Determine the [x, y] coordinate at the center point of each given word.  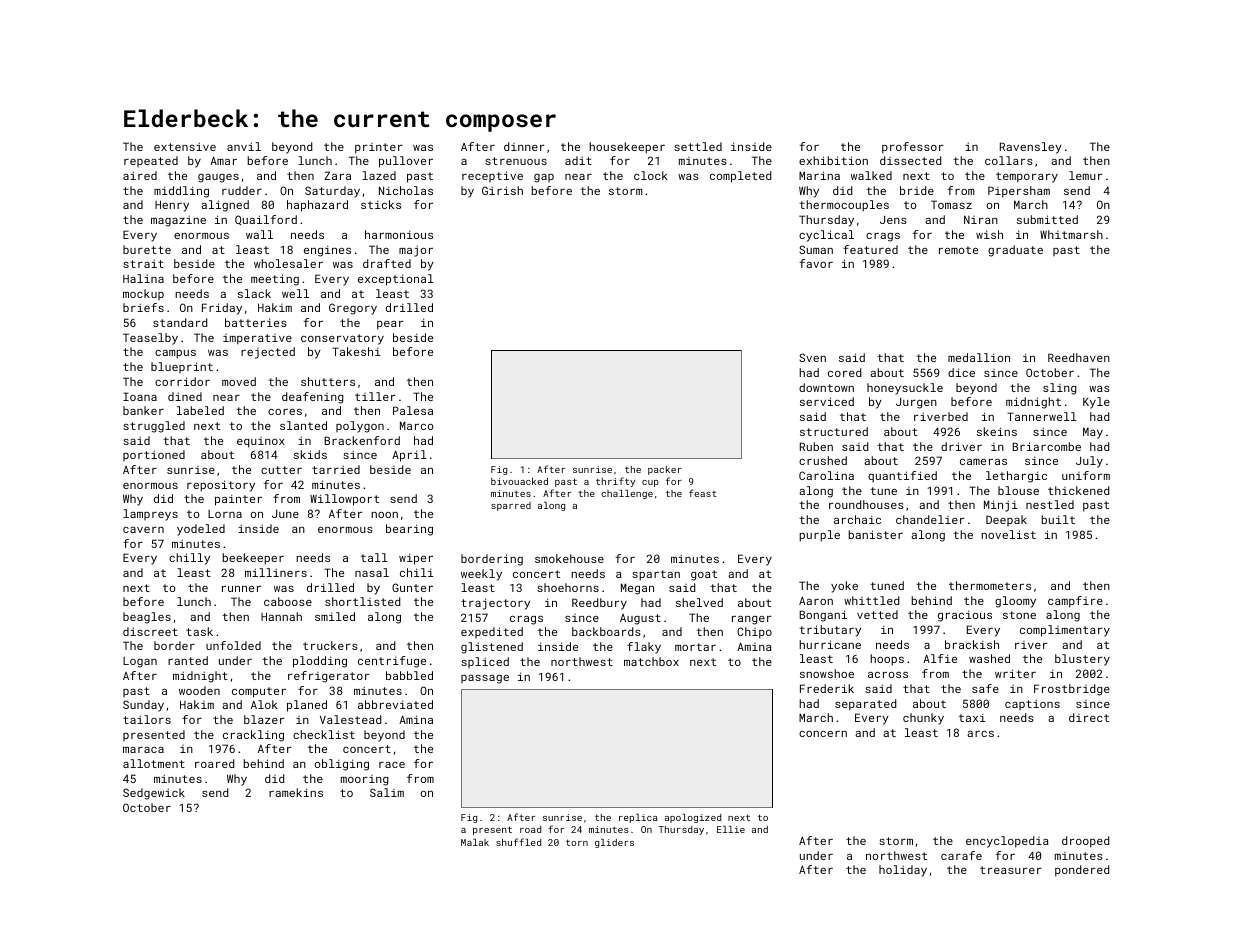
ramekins [296, 792]
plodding [320, 662]
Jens [893, 219]
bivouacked [519, 481]
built [1058, 519]
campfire [1075, 602]
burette [147, 249]
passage [485, 679]
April [409, 456]
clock [651, 175]
